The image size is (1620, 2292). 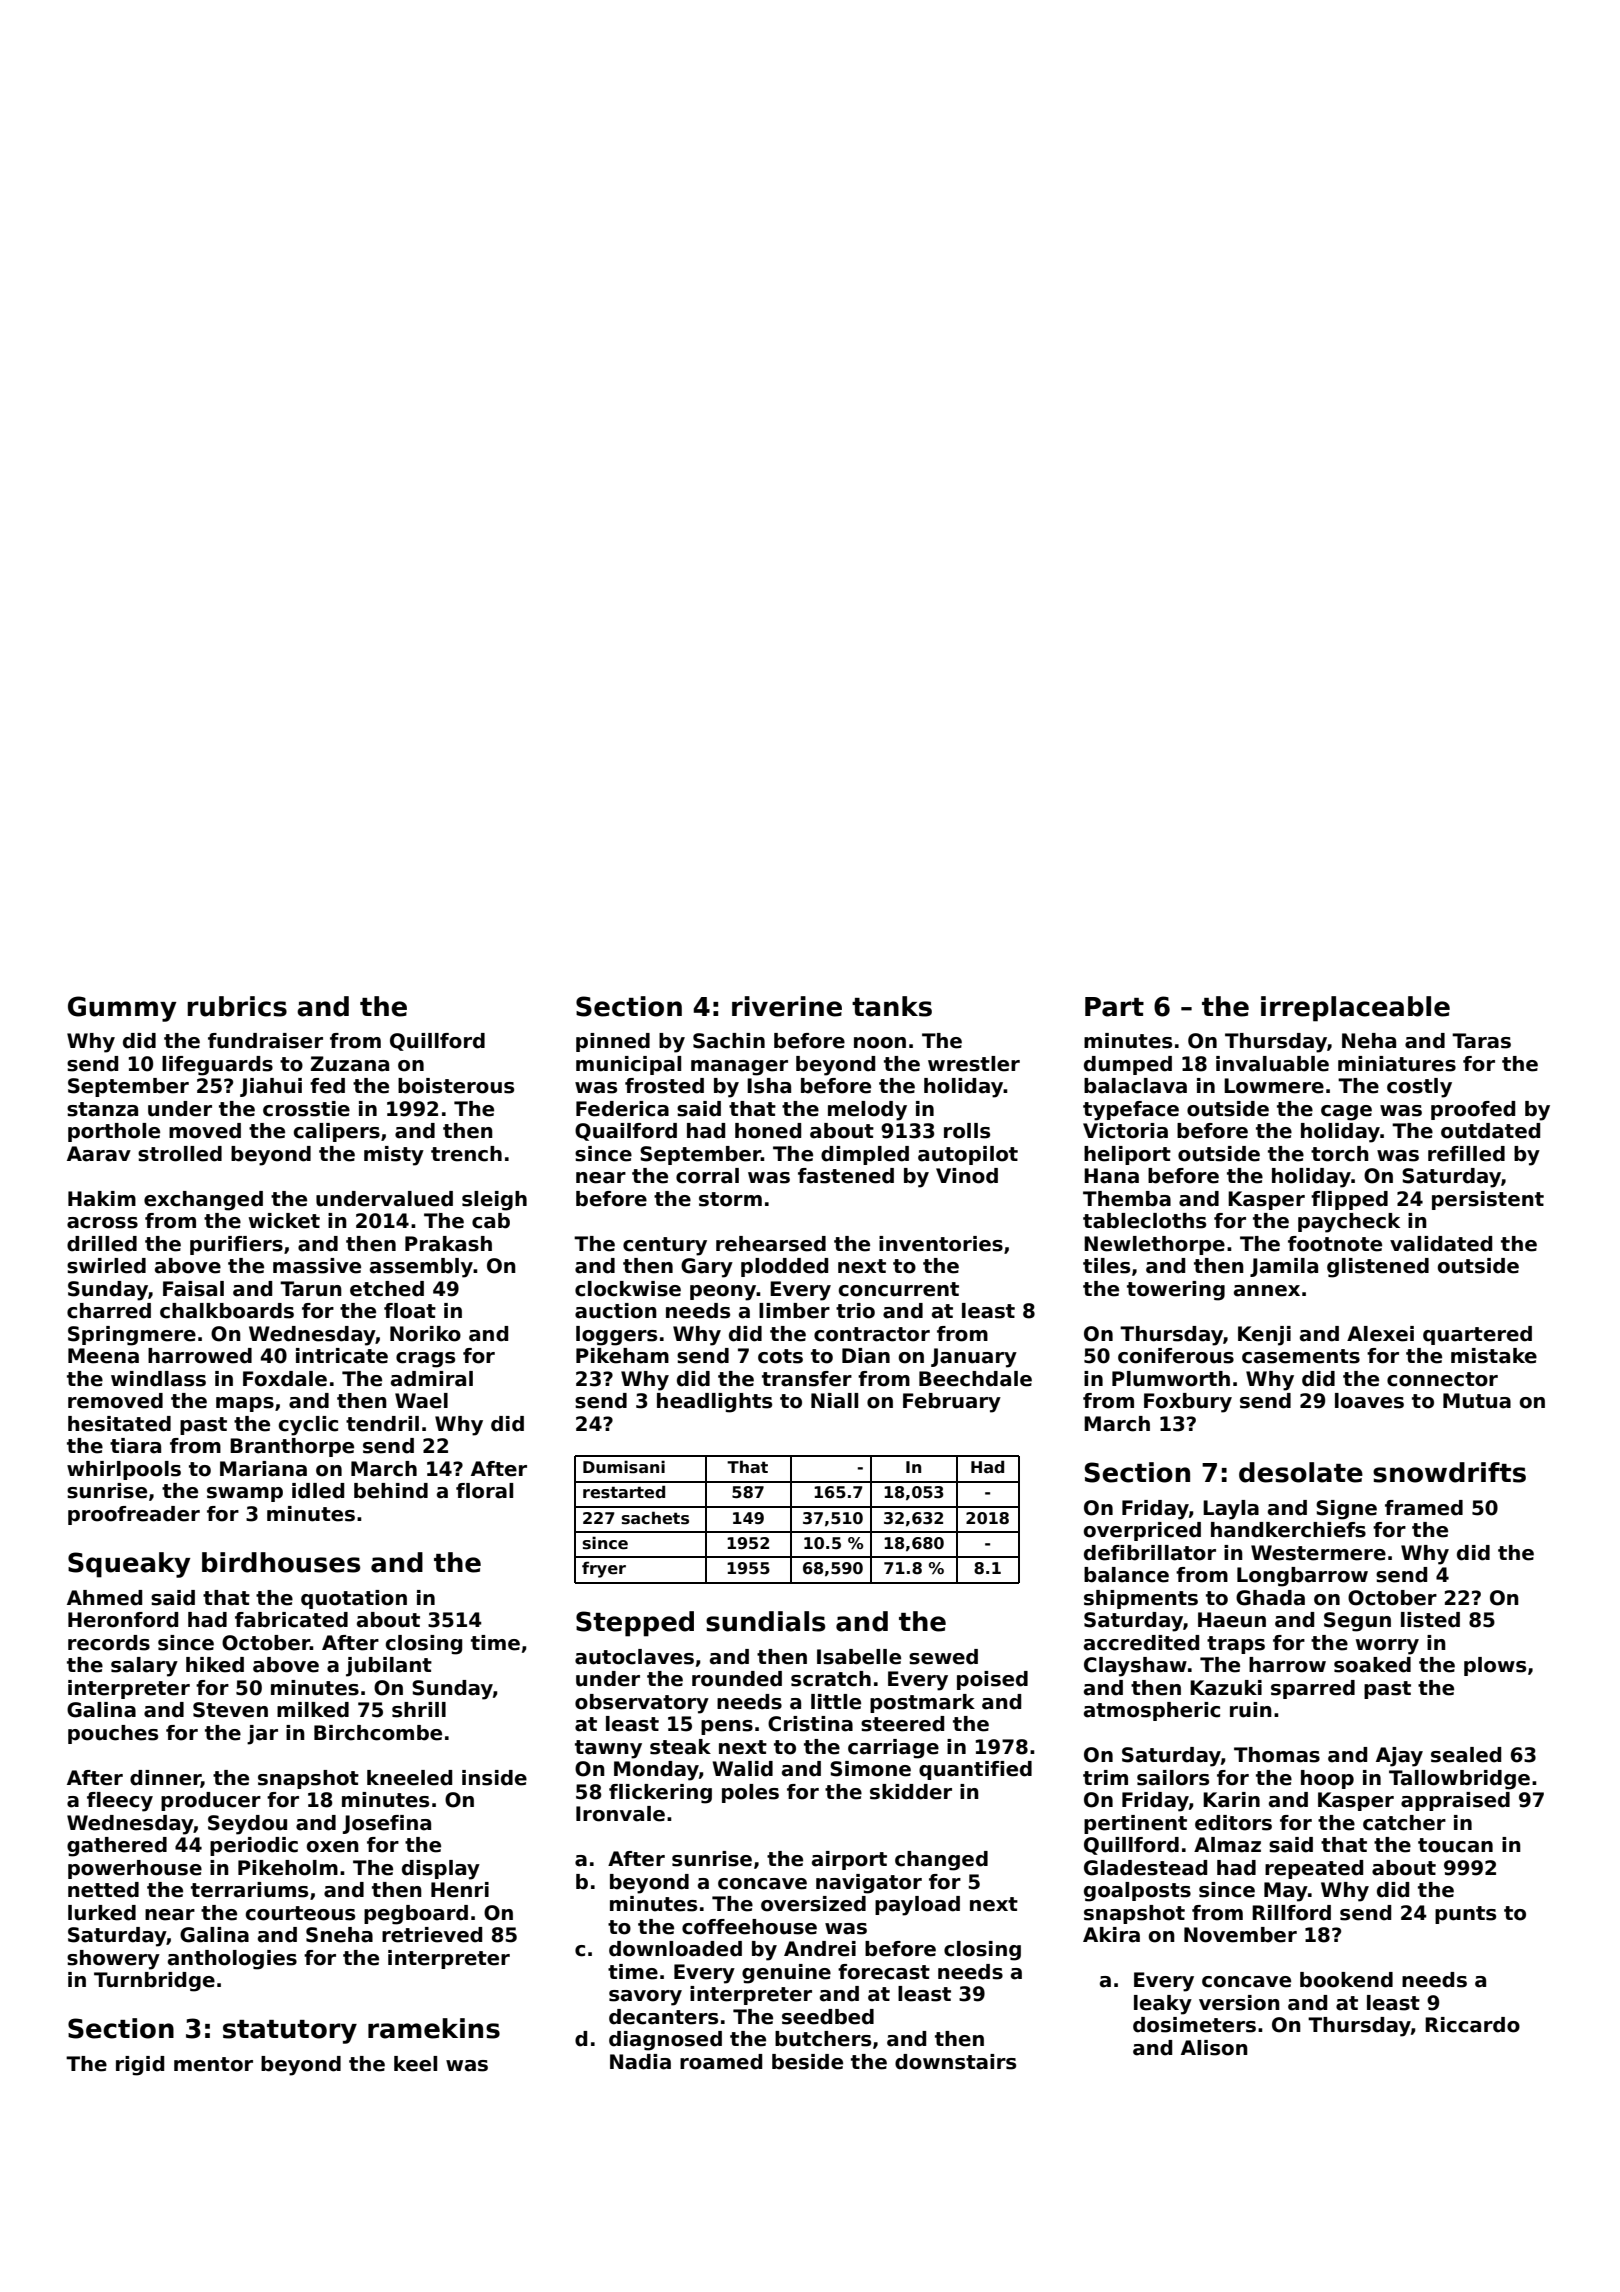 What do you see at coordinates (180, 1154) in the page?
I see `strolled` at bounding box center [180, 1154].
